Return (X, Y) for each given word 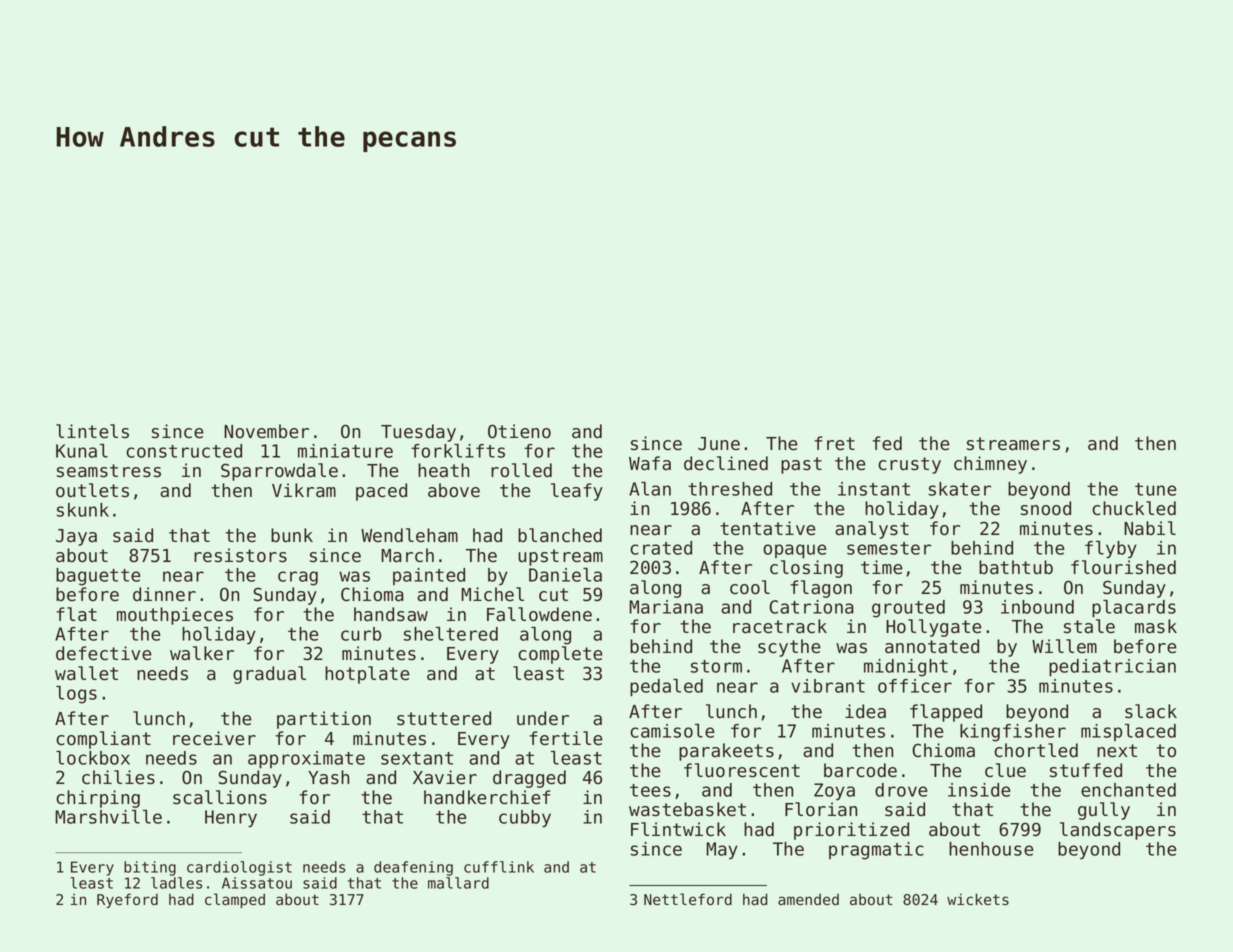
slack (1151, 711)
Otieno (519, 431)
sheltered (451, 634)
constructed (184, 451)
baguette (98, 577)
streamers (1013, 444)
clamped (235, 900)
